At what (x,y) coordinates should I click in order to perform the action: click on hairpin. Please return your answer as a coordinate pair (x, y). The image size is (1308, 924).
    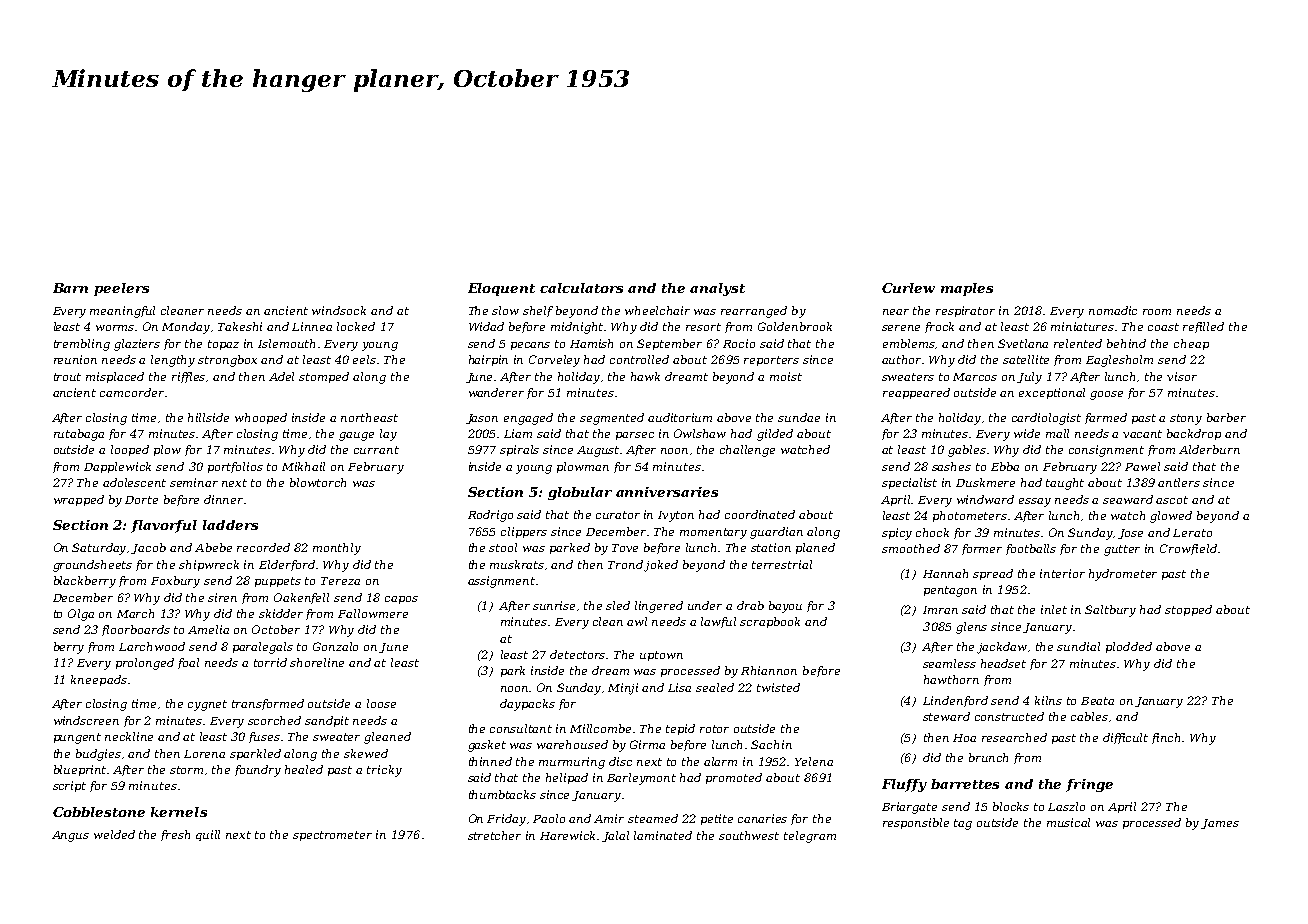
    Looking at the image, I should click on (488, 360).
